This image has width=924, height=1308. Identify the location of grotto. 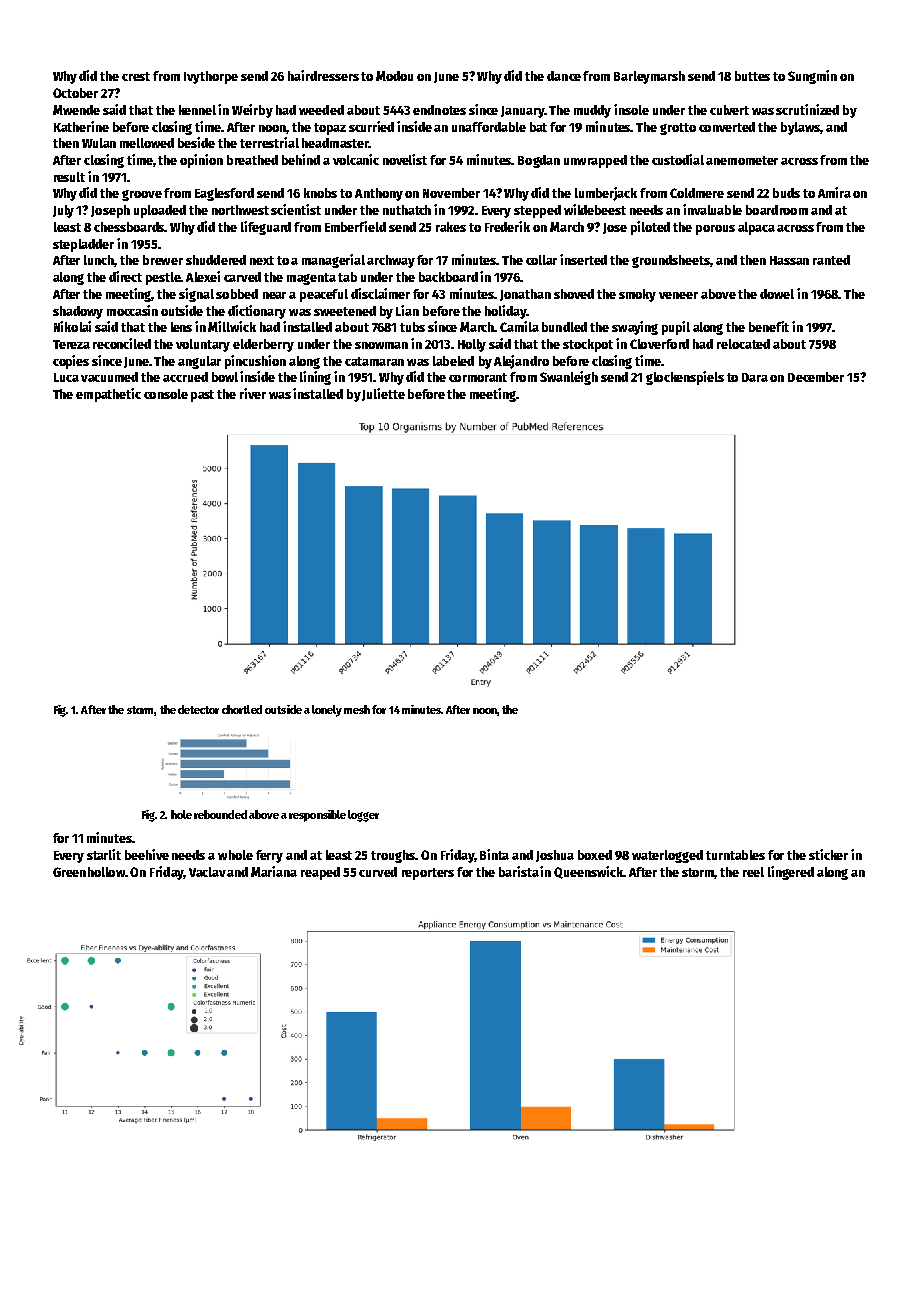
(678, 129).
